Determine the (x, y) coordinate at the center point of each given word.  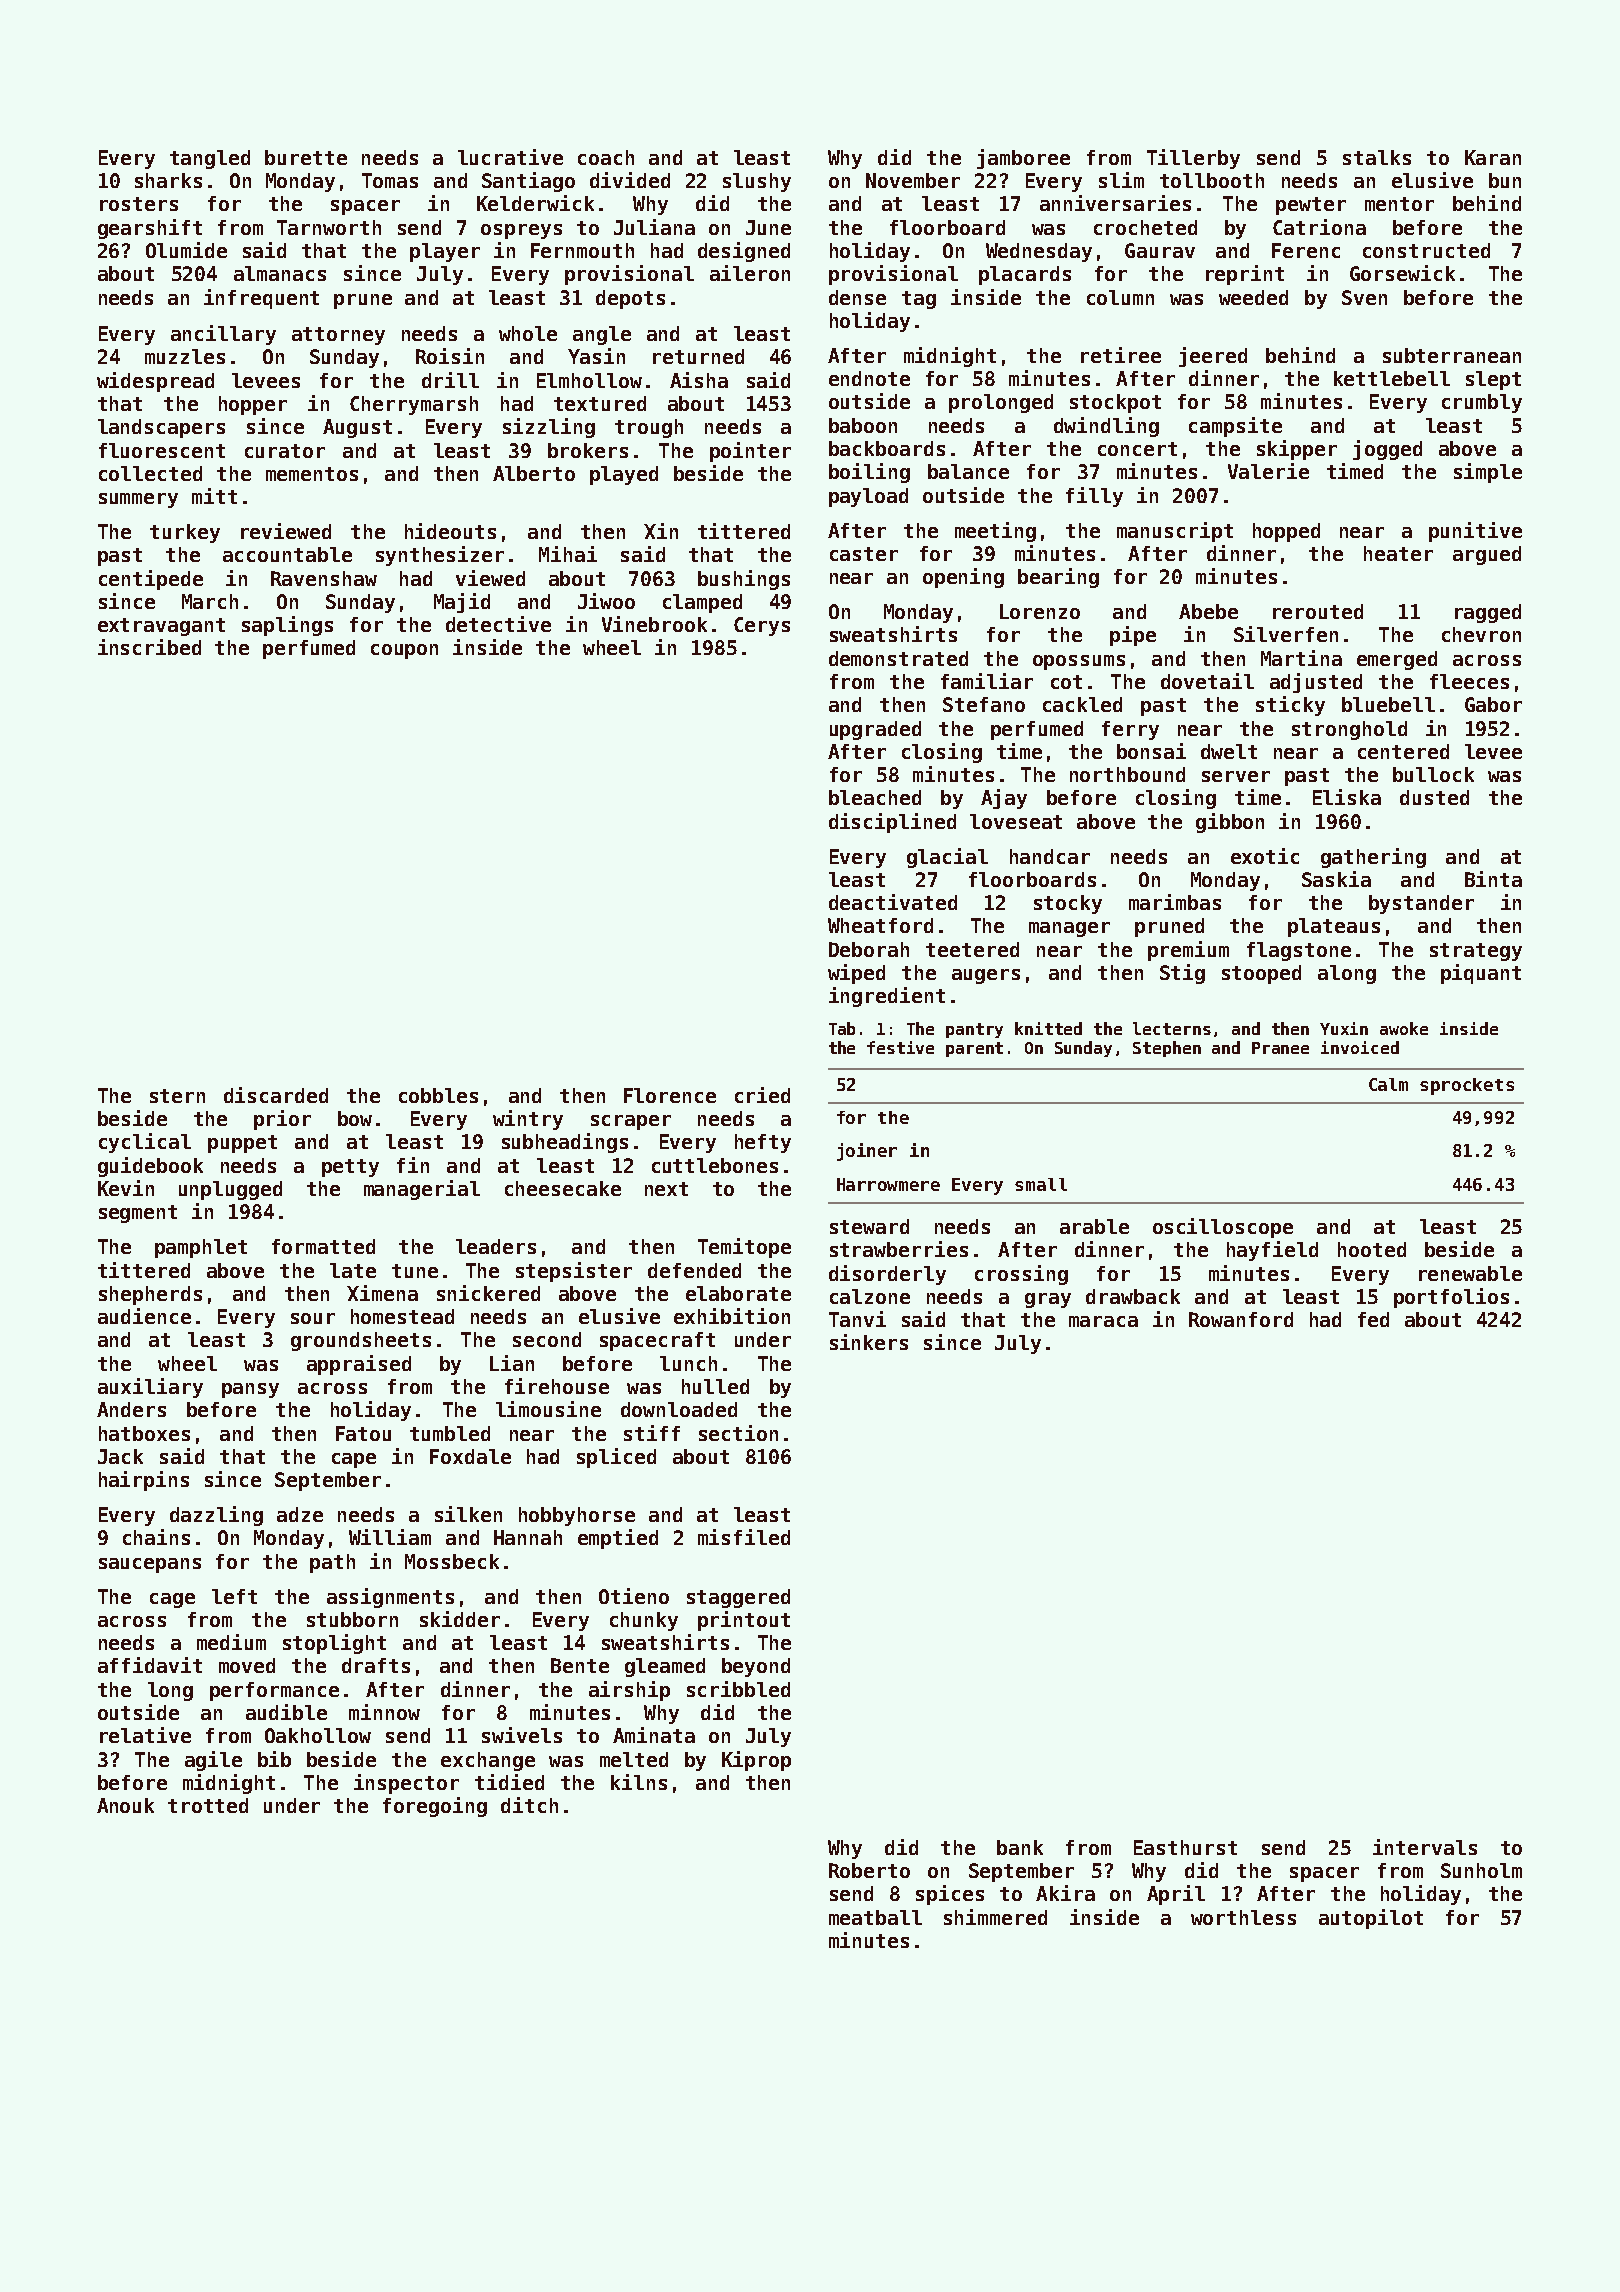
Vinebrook (654, 624)
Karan (1493, 157)
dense (857, 297)
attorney (338, 336)
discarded (276, 1095)
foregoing (435, 1807)
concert (1137, 449)
